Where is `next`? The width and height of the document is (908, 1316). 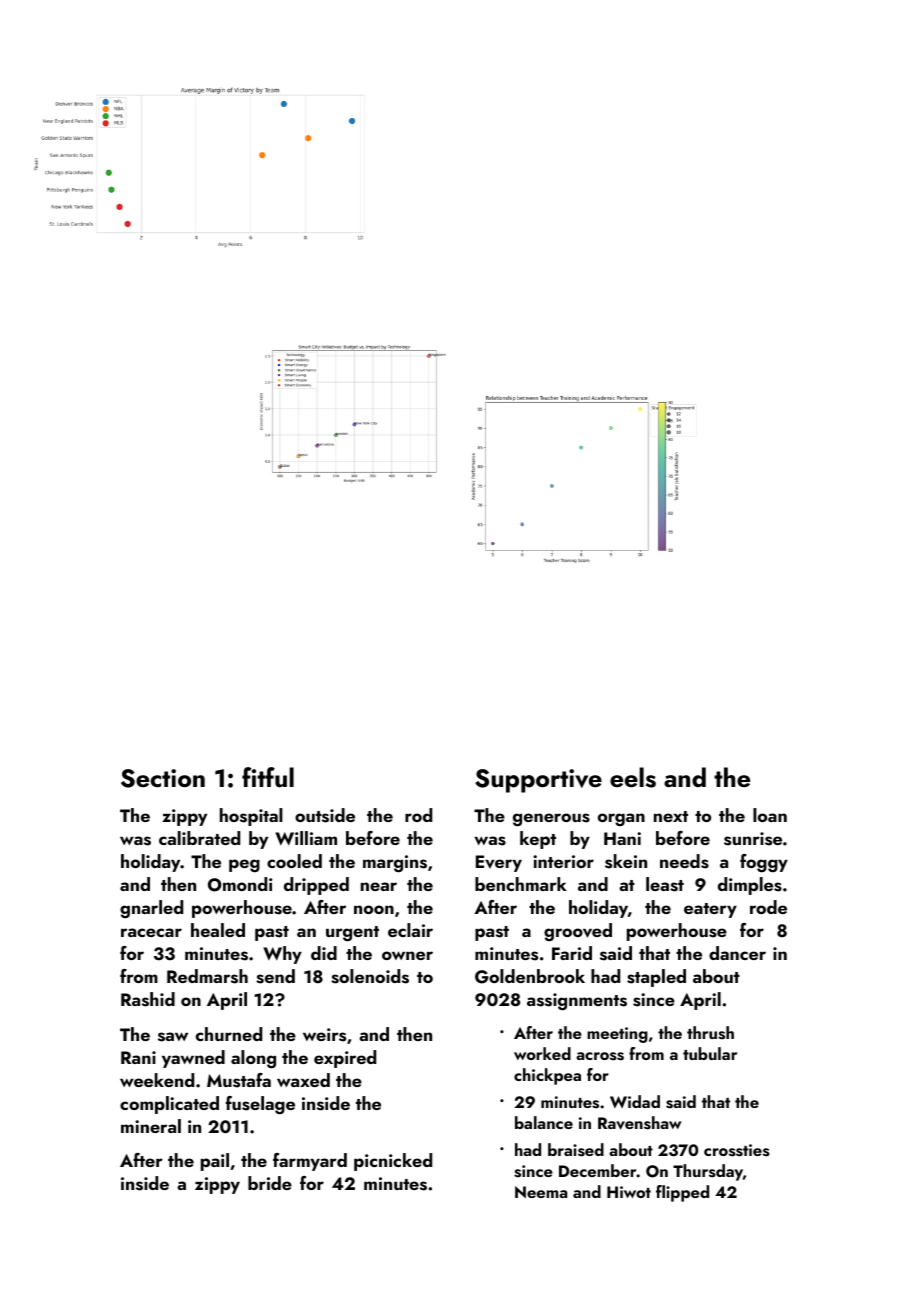
next is located at coordinates (671, 816).
